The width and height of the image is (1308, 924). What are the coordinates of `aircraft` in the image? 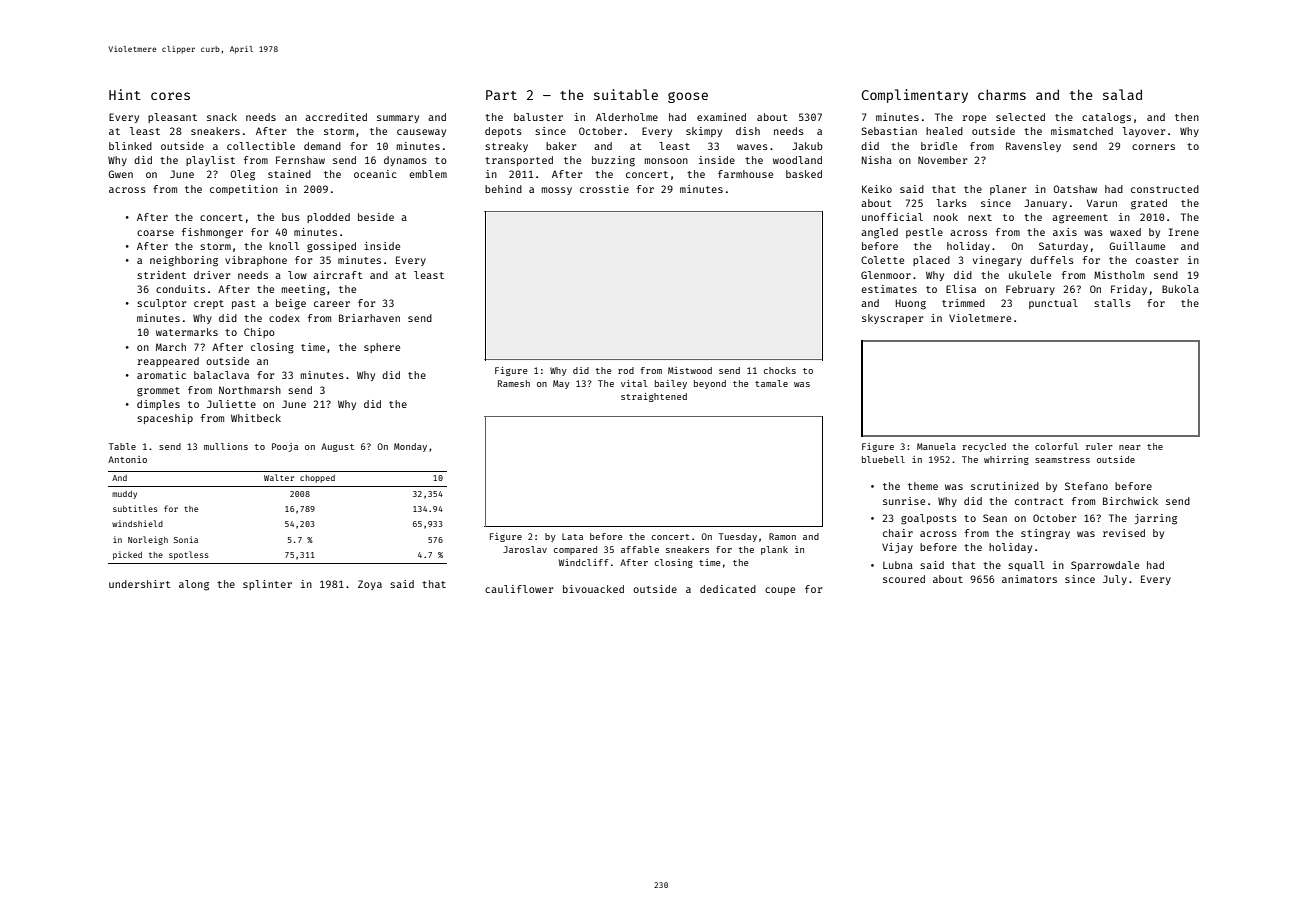 It's located at (338, 275).
